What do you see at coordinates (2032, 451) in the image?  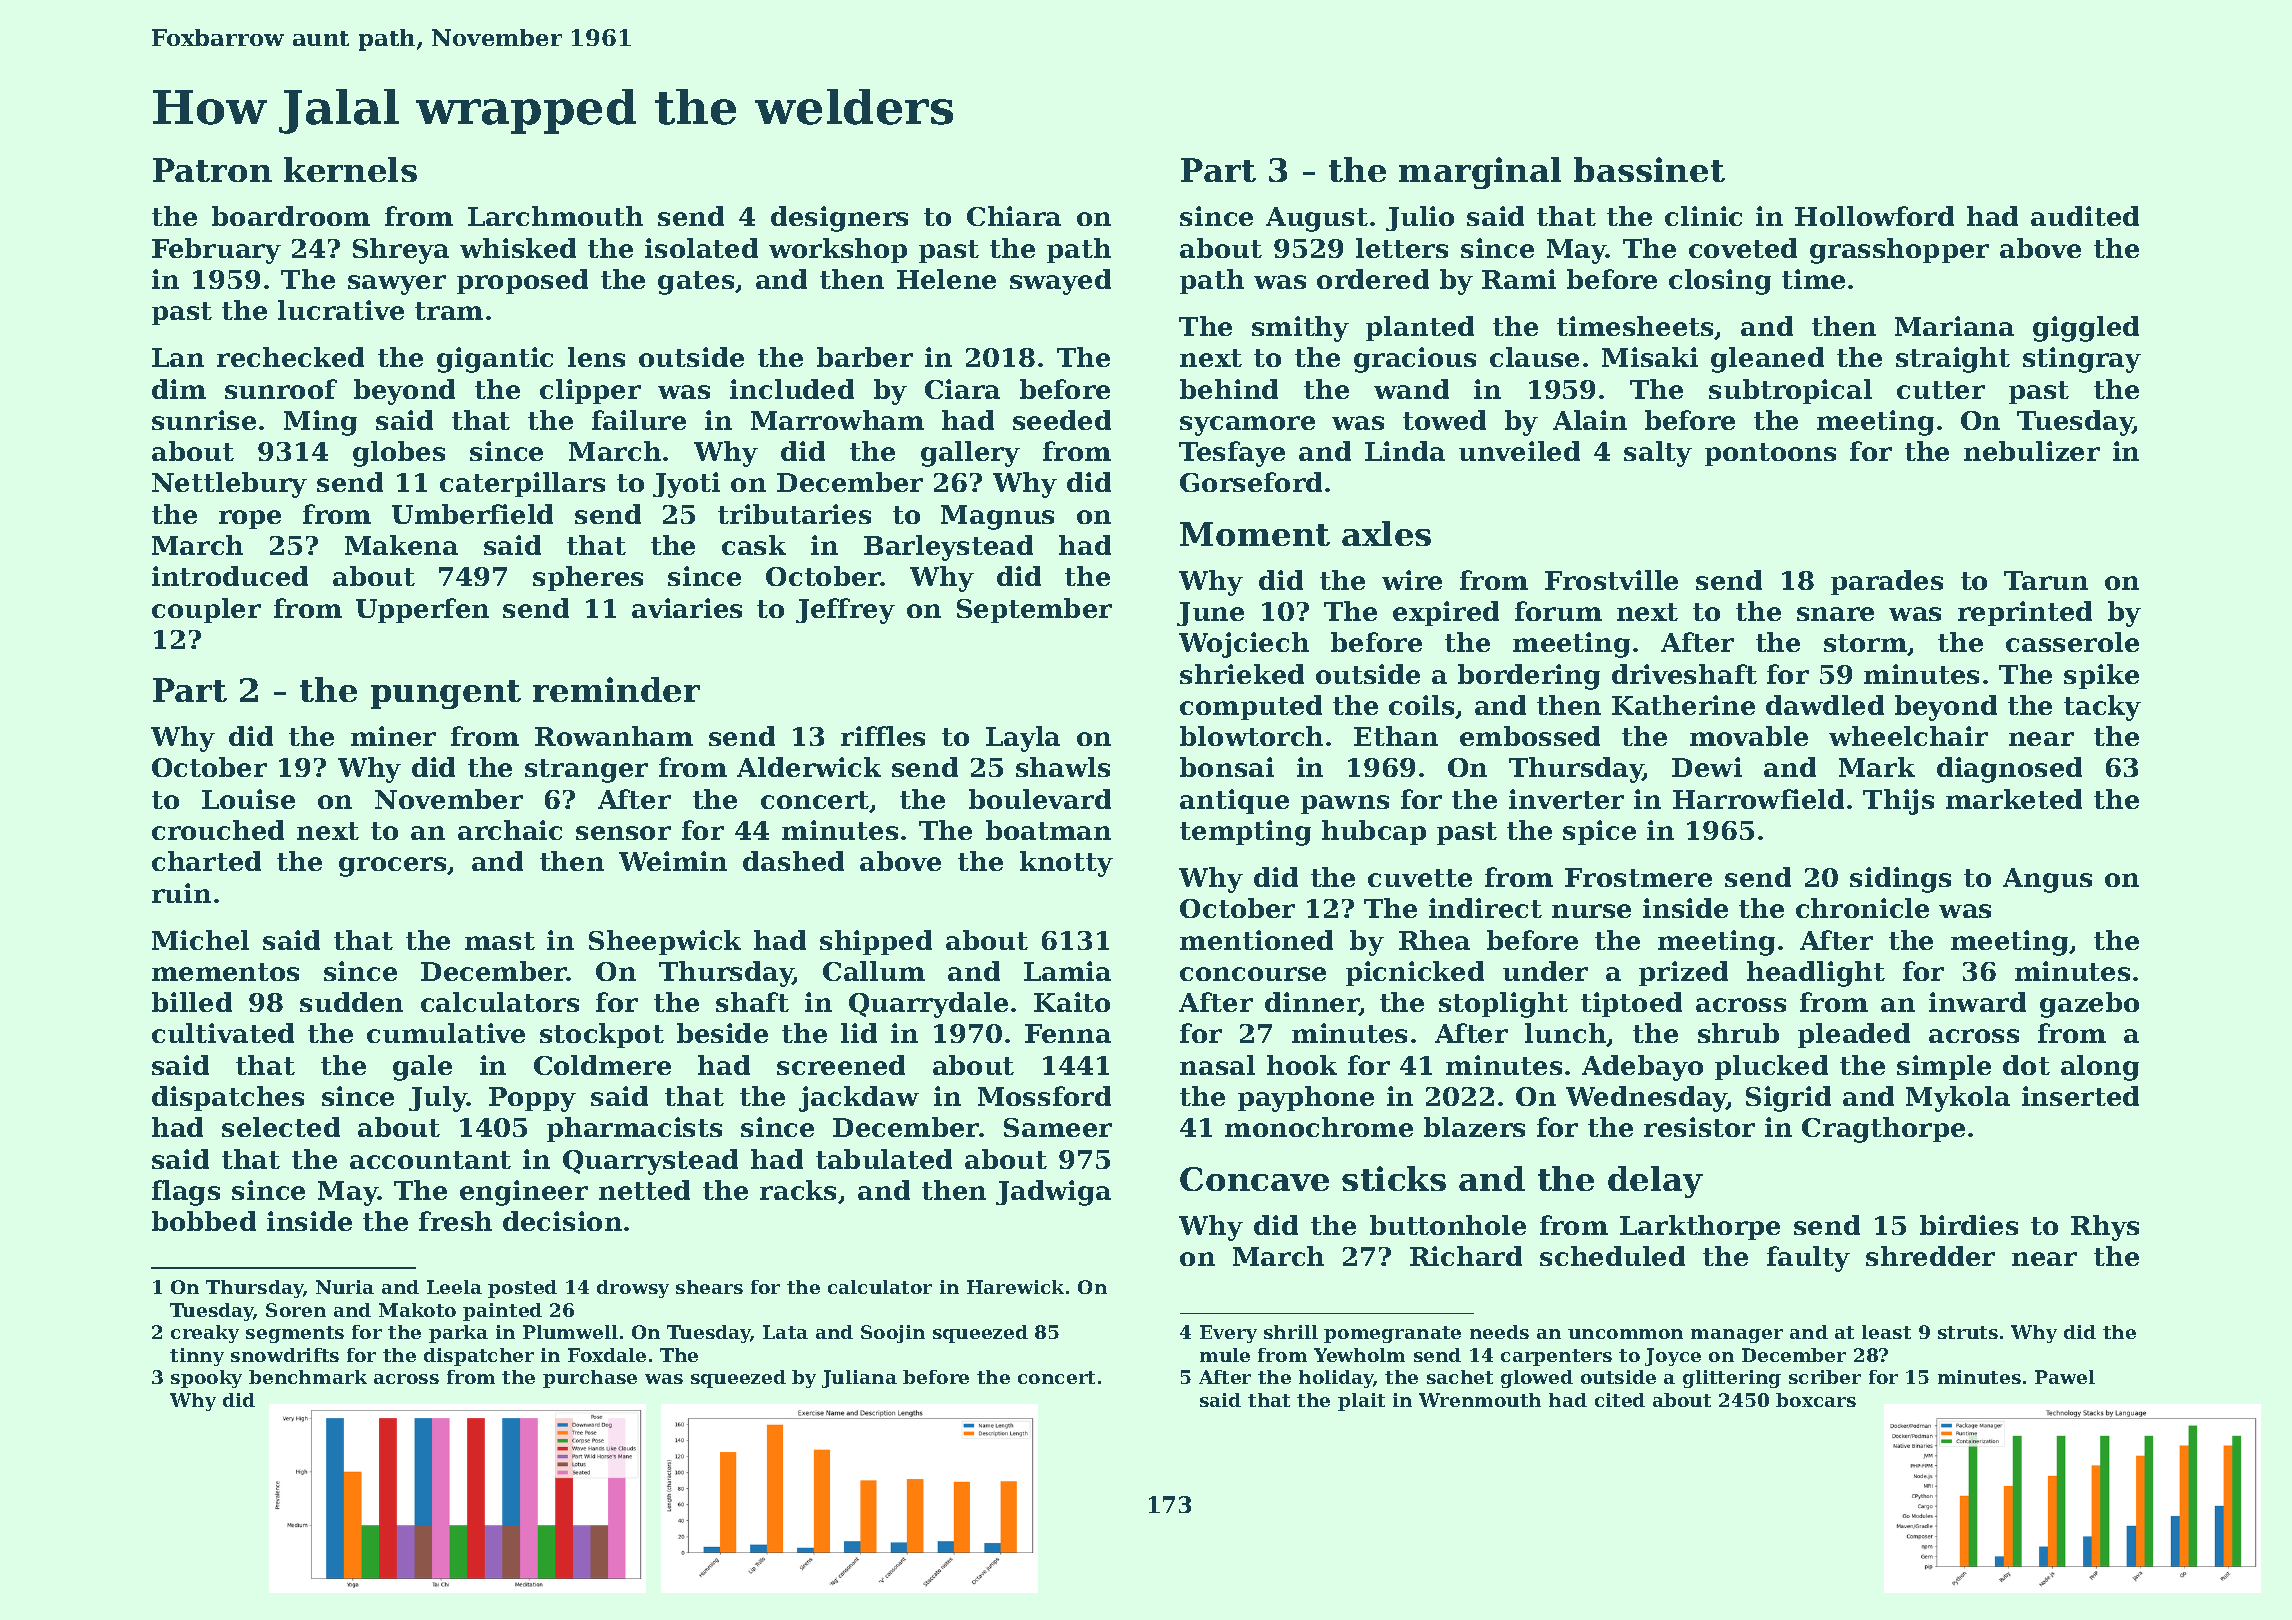 I see `nebulizer` at bounding box center [2032, 451].
